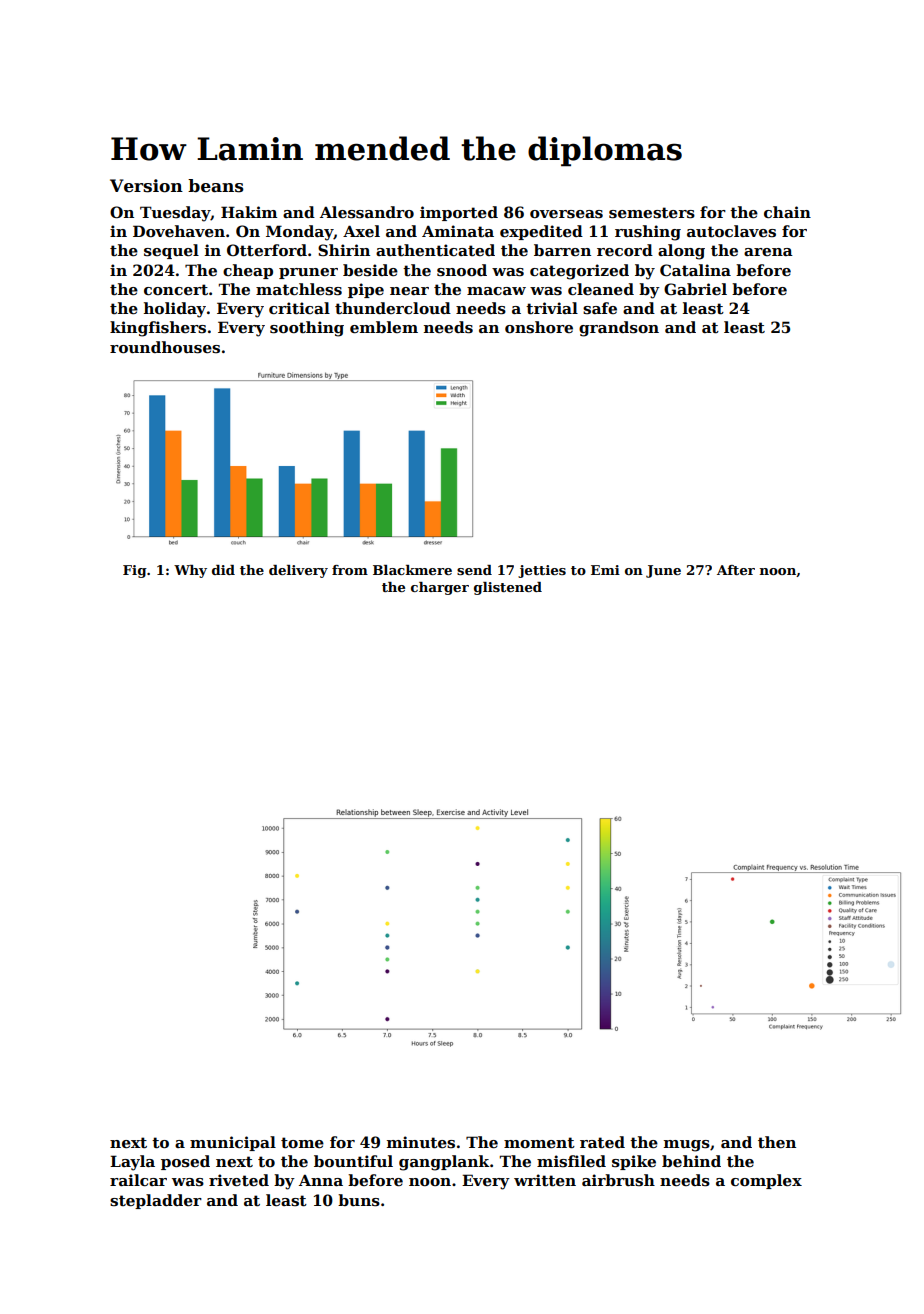  What do you see at coordinates (545, 1180) in the page?
I see `written` at bounding box center [545, 1180].
